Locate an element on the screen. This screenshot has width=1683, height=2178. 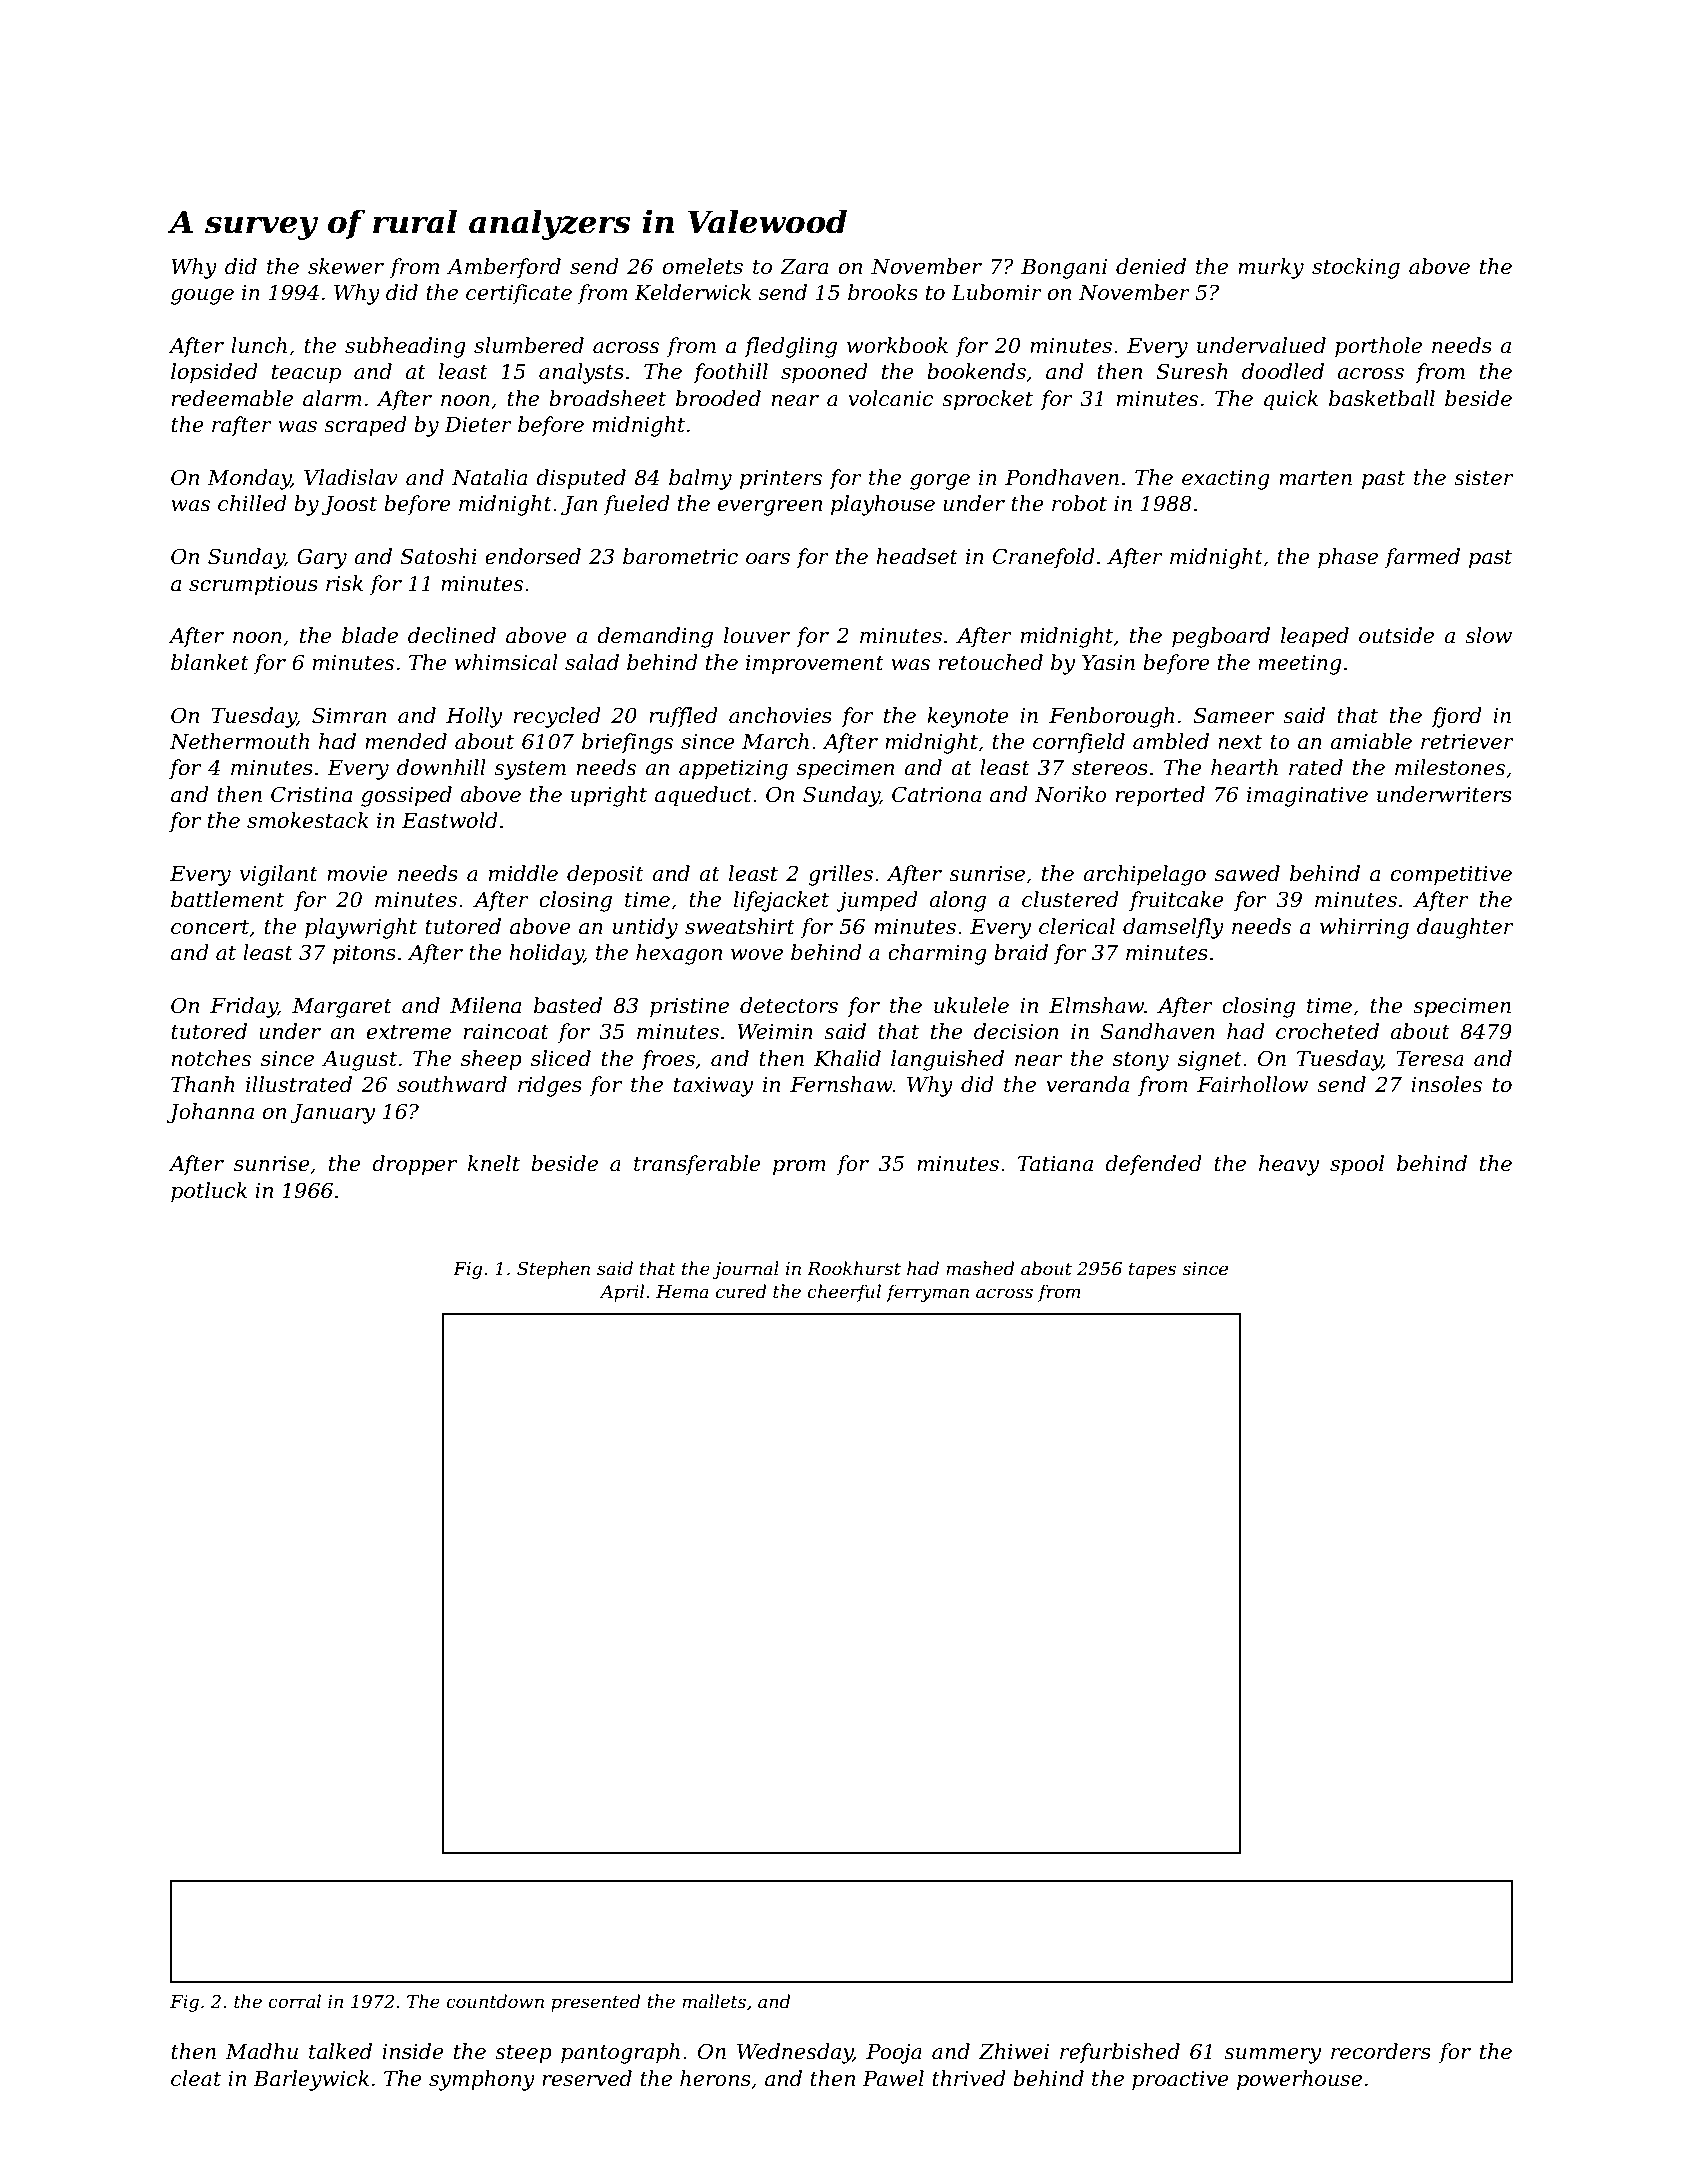
potluck is located at coordinates (209, 1192).
